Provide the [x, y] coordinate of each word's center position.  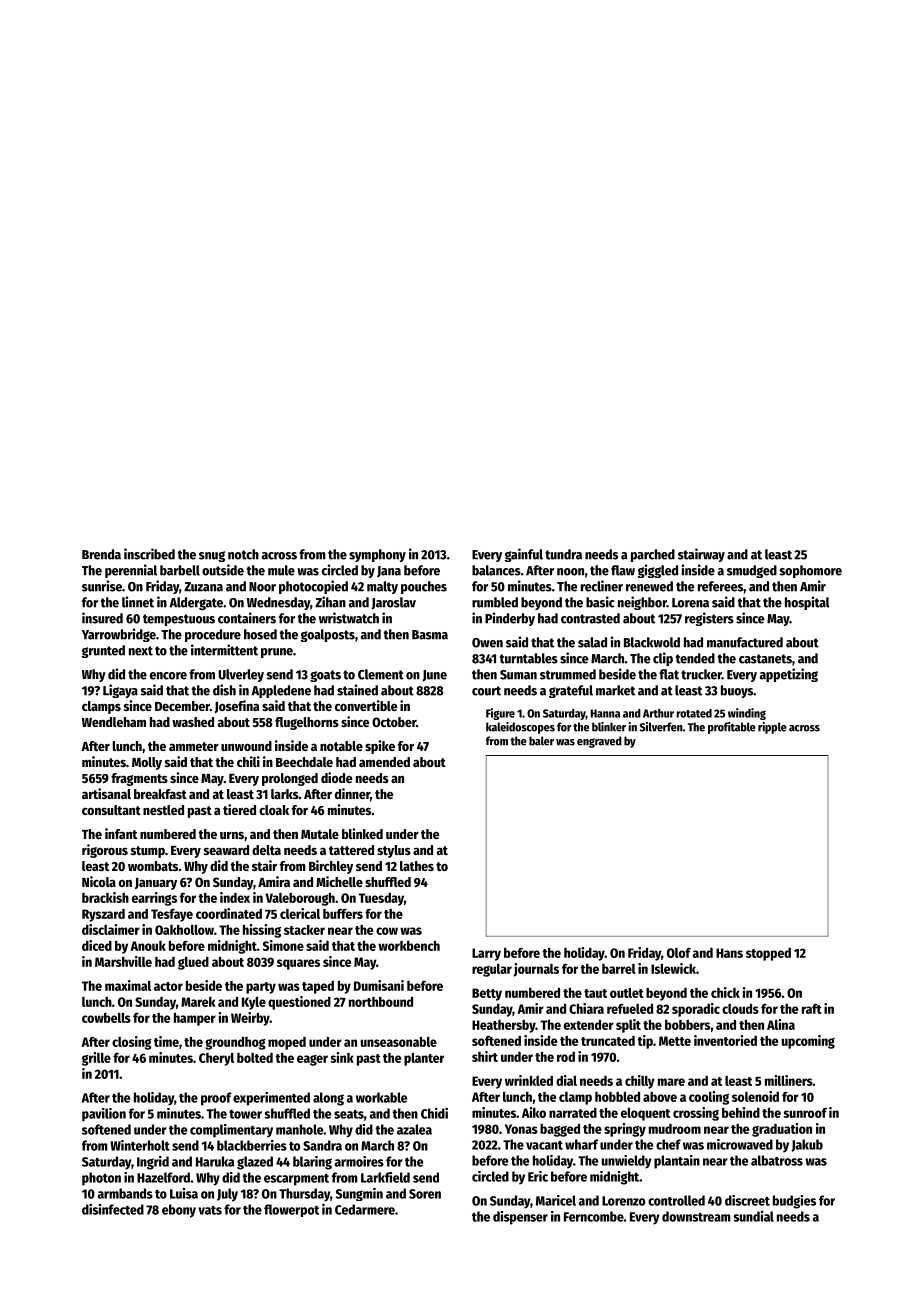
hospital [807, 603]
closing [132, 1043]
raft [812, 1009]
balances [496, 570]
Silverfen [661, 727]
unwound [246, 746]
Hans [729, 953]
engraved [599, 742]
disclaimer [111, 929]
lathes [417, 866]
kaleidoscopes [520, 728]
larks [285, 794]
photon [101, 1179]
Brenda [101, 554]
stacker [304, 930]
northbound [381, 1002]
